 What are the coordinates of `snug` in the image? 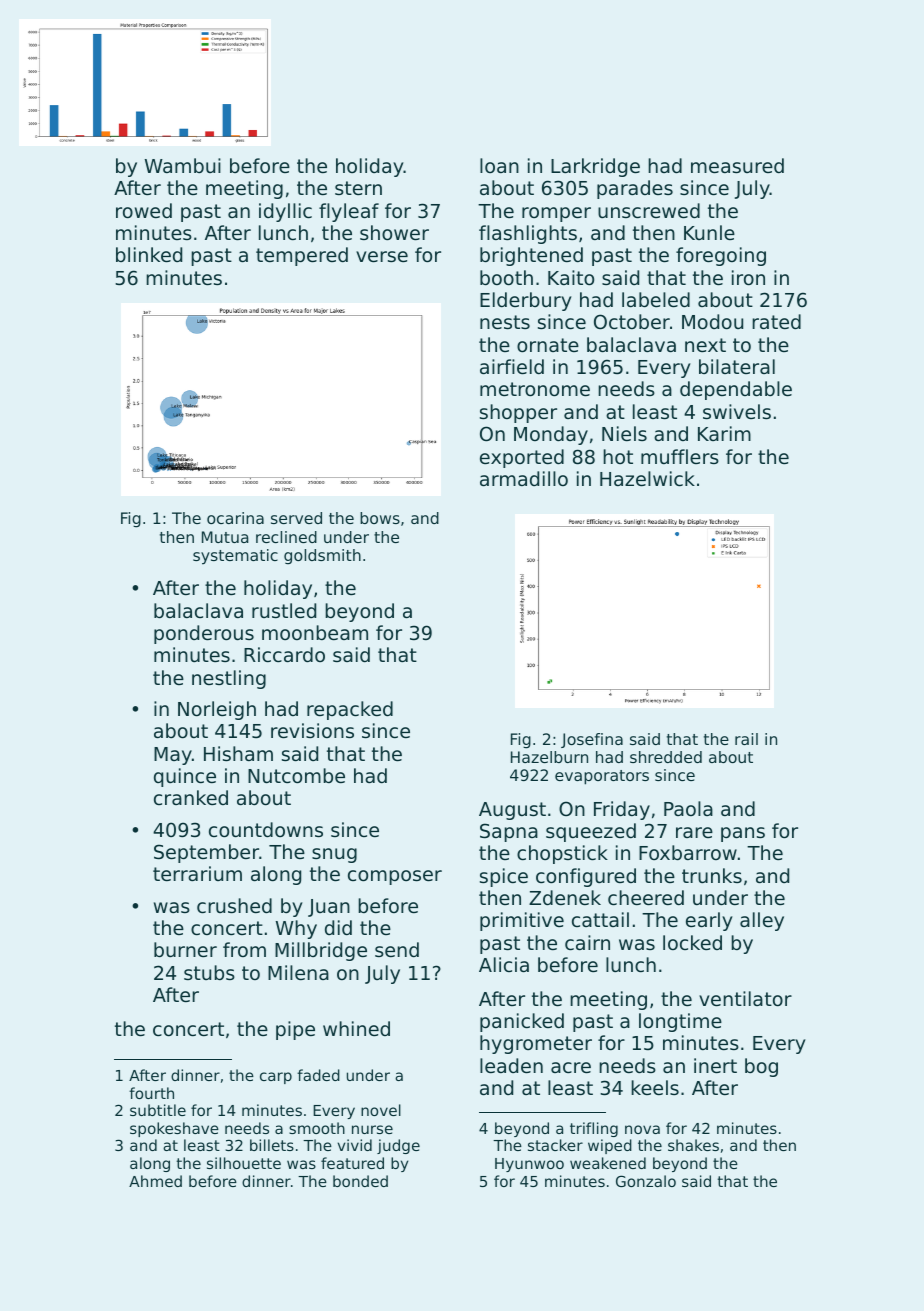 It's located at (334, 855).
